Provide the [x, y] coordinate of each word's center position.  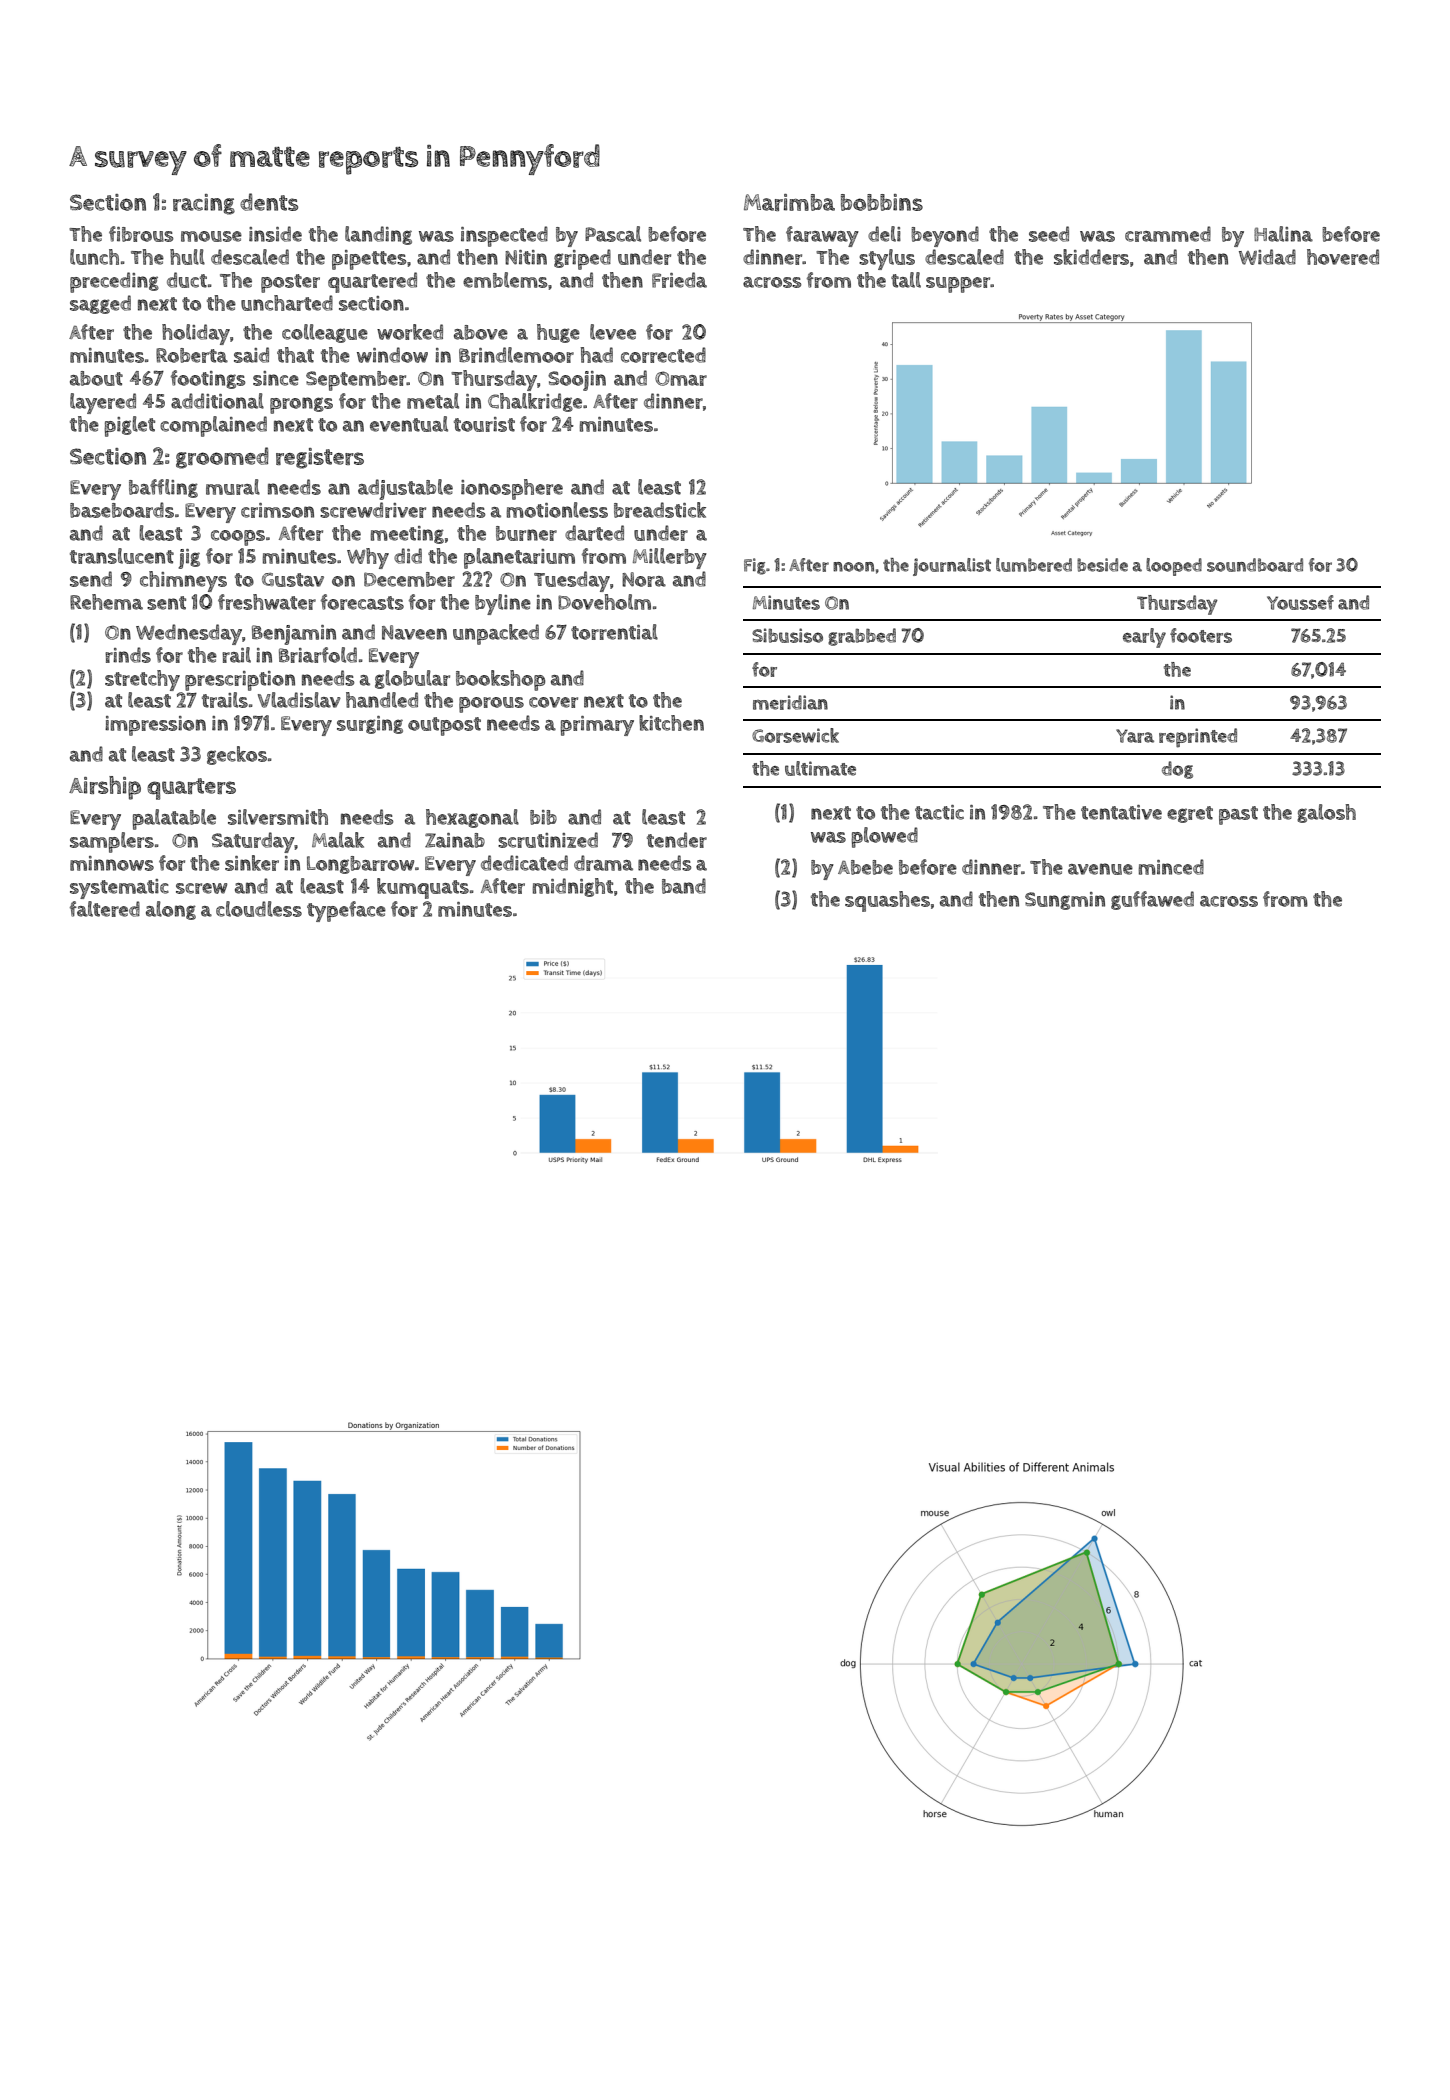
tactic [939, 812]
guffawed [1152, 900]
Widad [1267, 257]
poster [290, 283]
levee [613, 332]
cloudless [259, 909]
